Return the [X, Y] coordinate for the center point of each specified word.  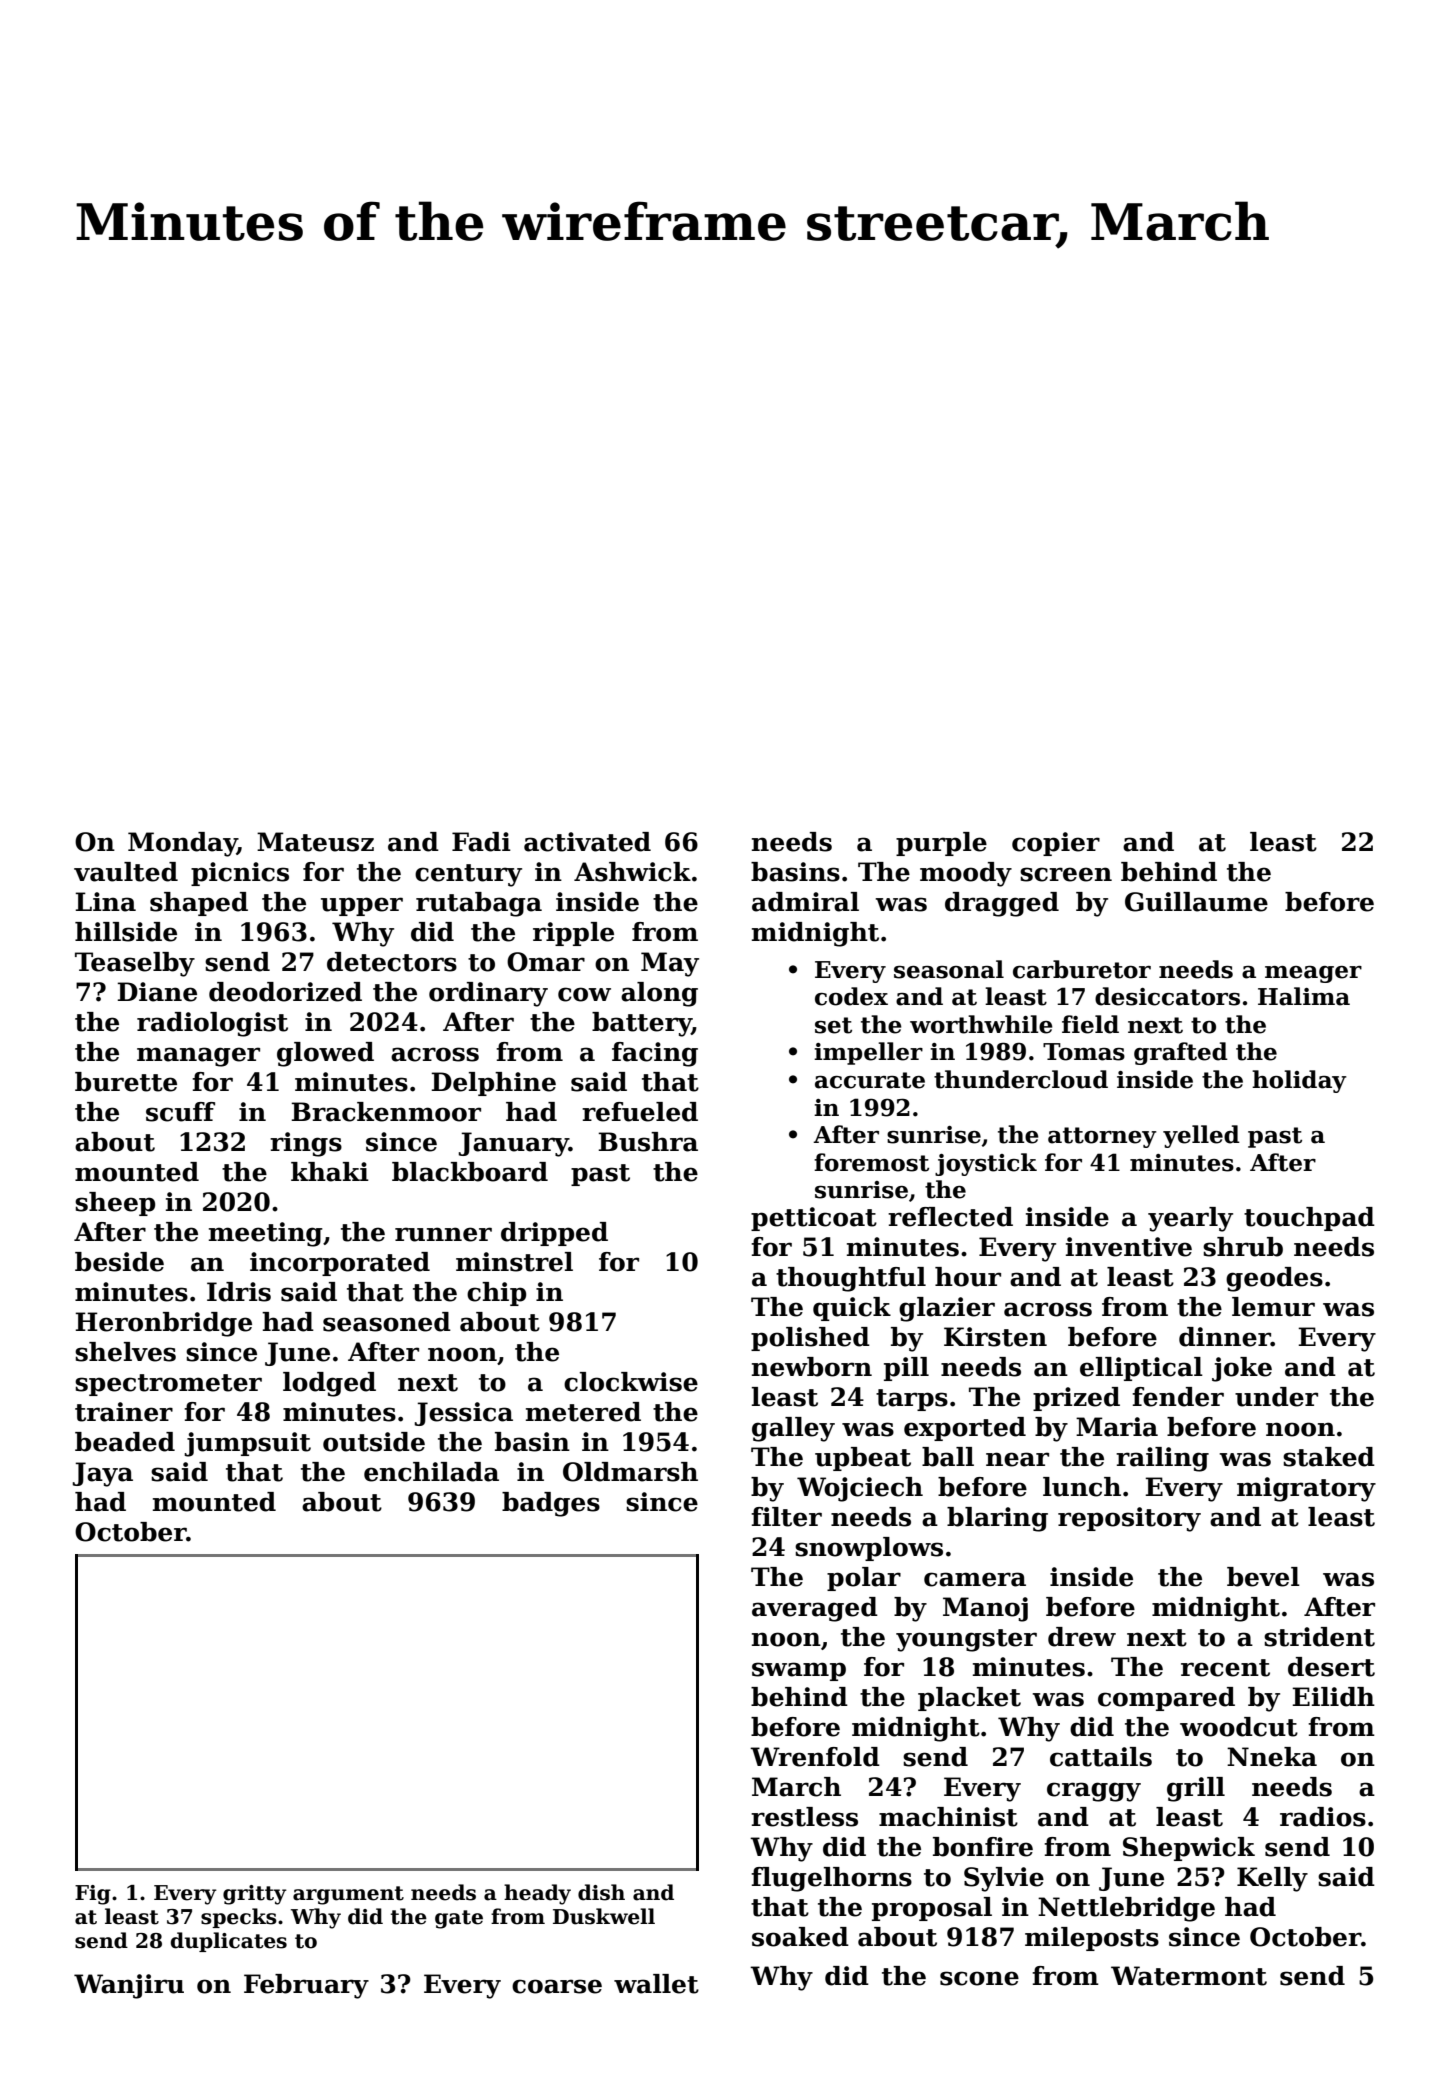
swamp [799, 1671]
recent [1225, 1668]
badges [551, 1504]
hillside [126, 932]
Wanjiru [129, 1986]
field [1090, 1024]
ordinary [488, 994]
